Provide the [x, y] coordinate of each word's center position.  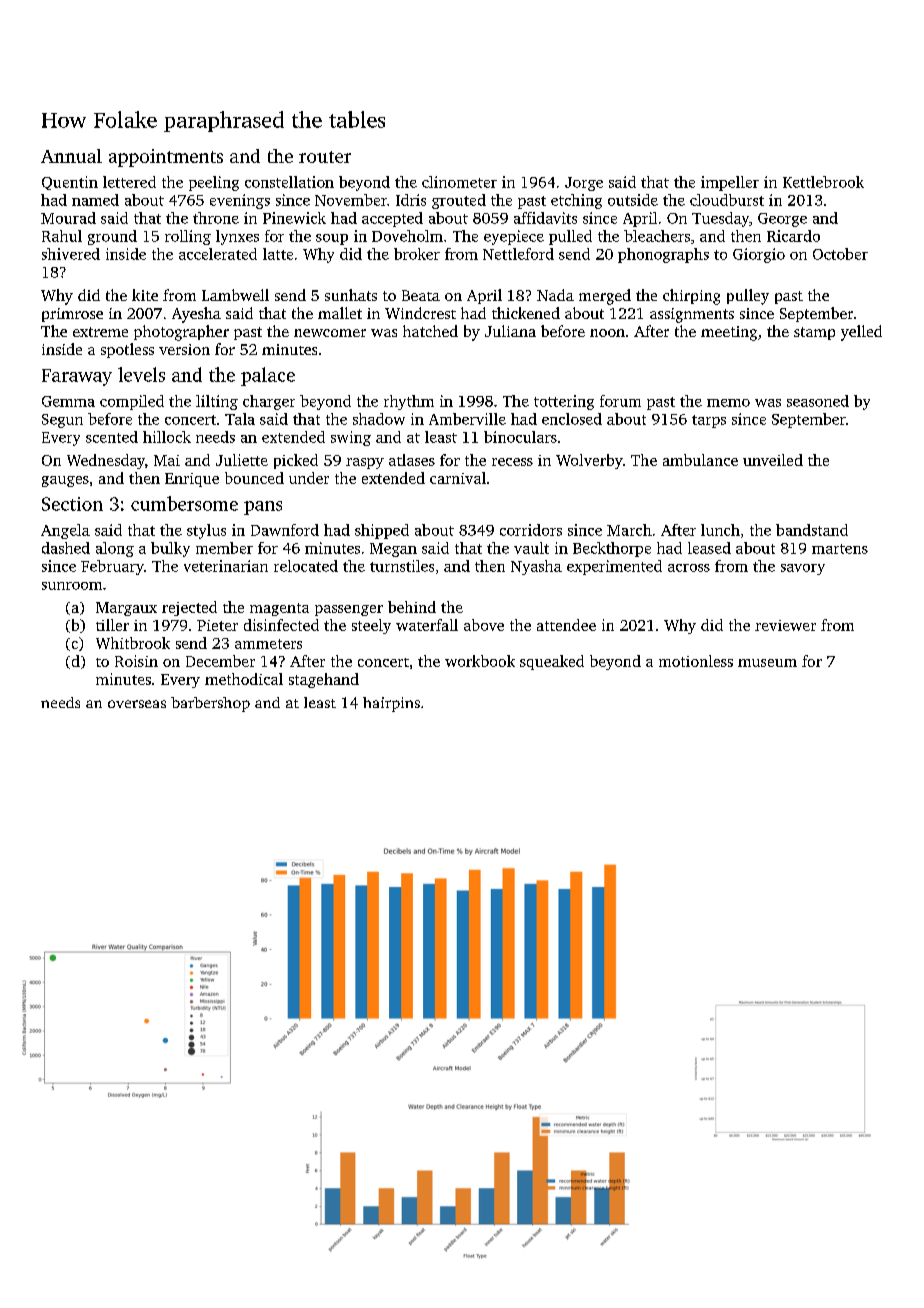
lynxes [237, 237]
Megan [393, 550]
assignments [692, 315]
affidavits [545, 218]
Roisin [136, 661]
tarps [709, 421]
